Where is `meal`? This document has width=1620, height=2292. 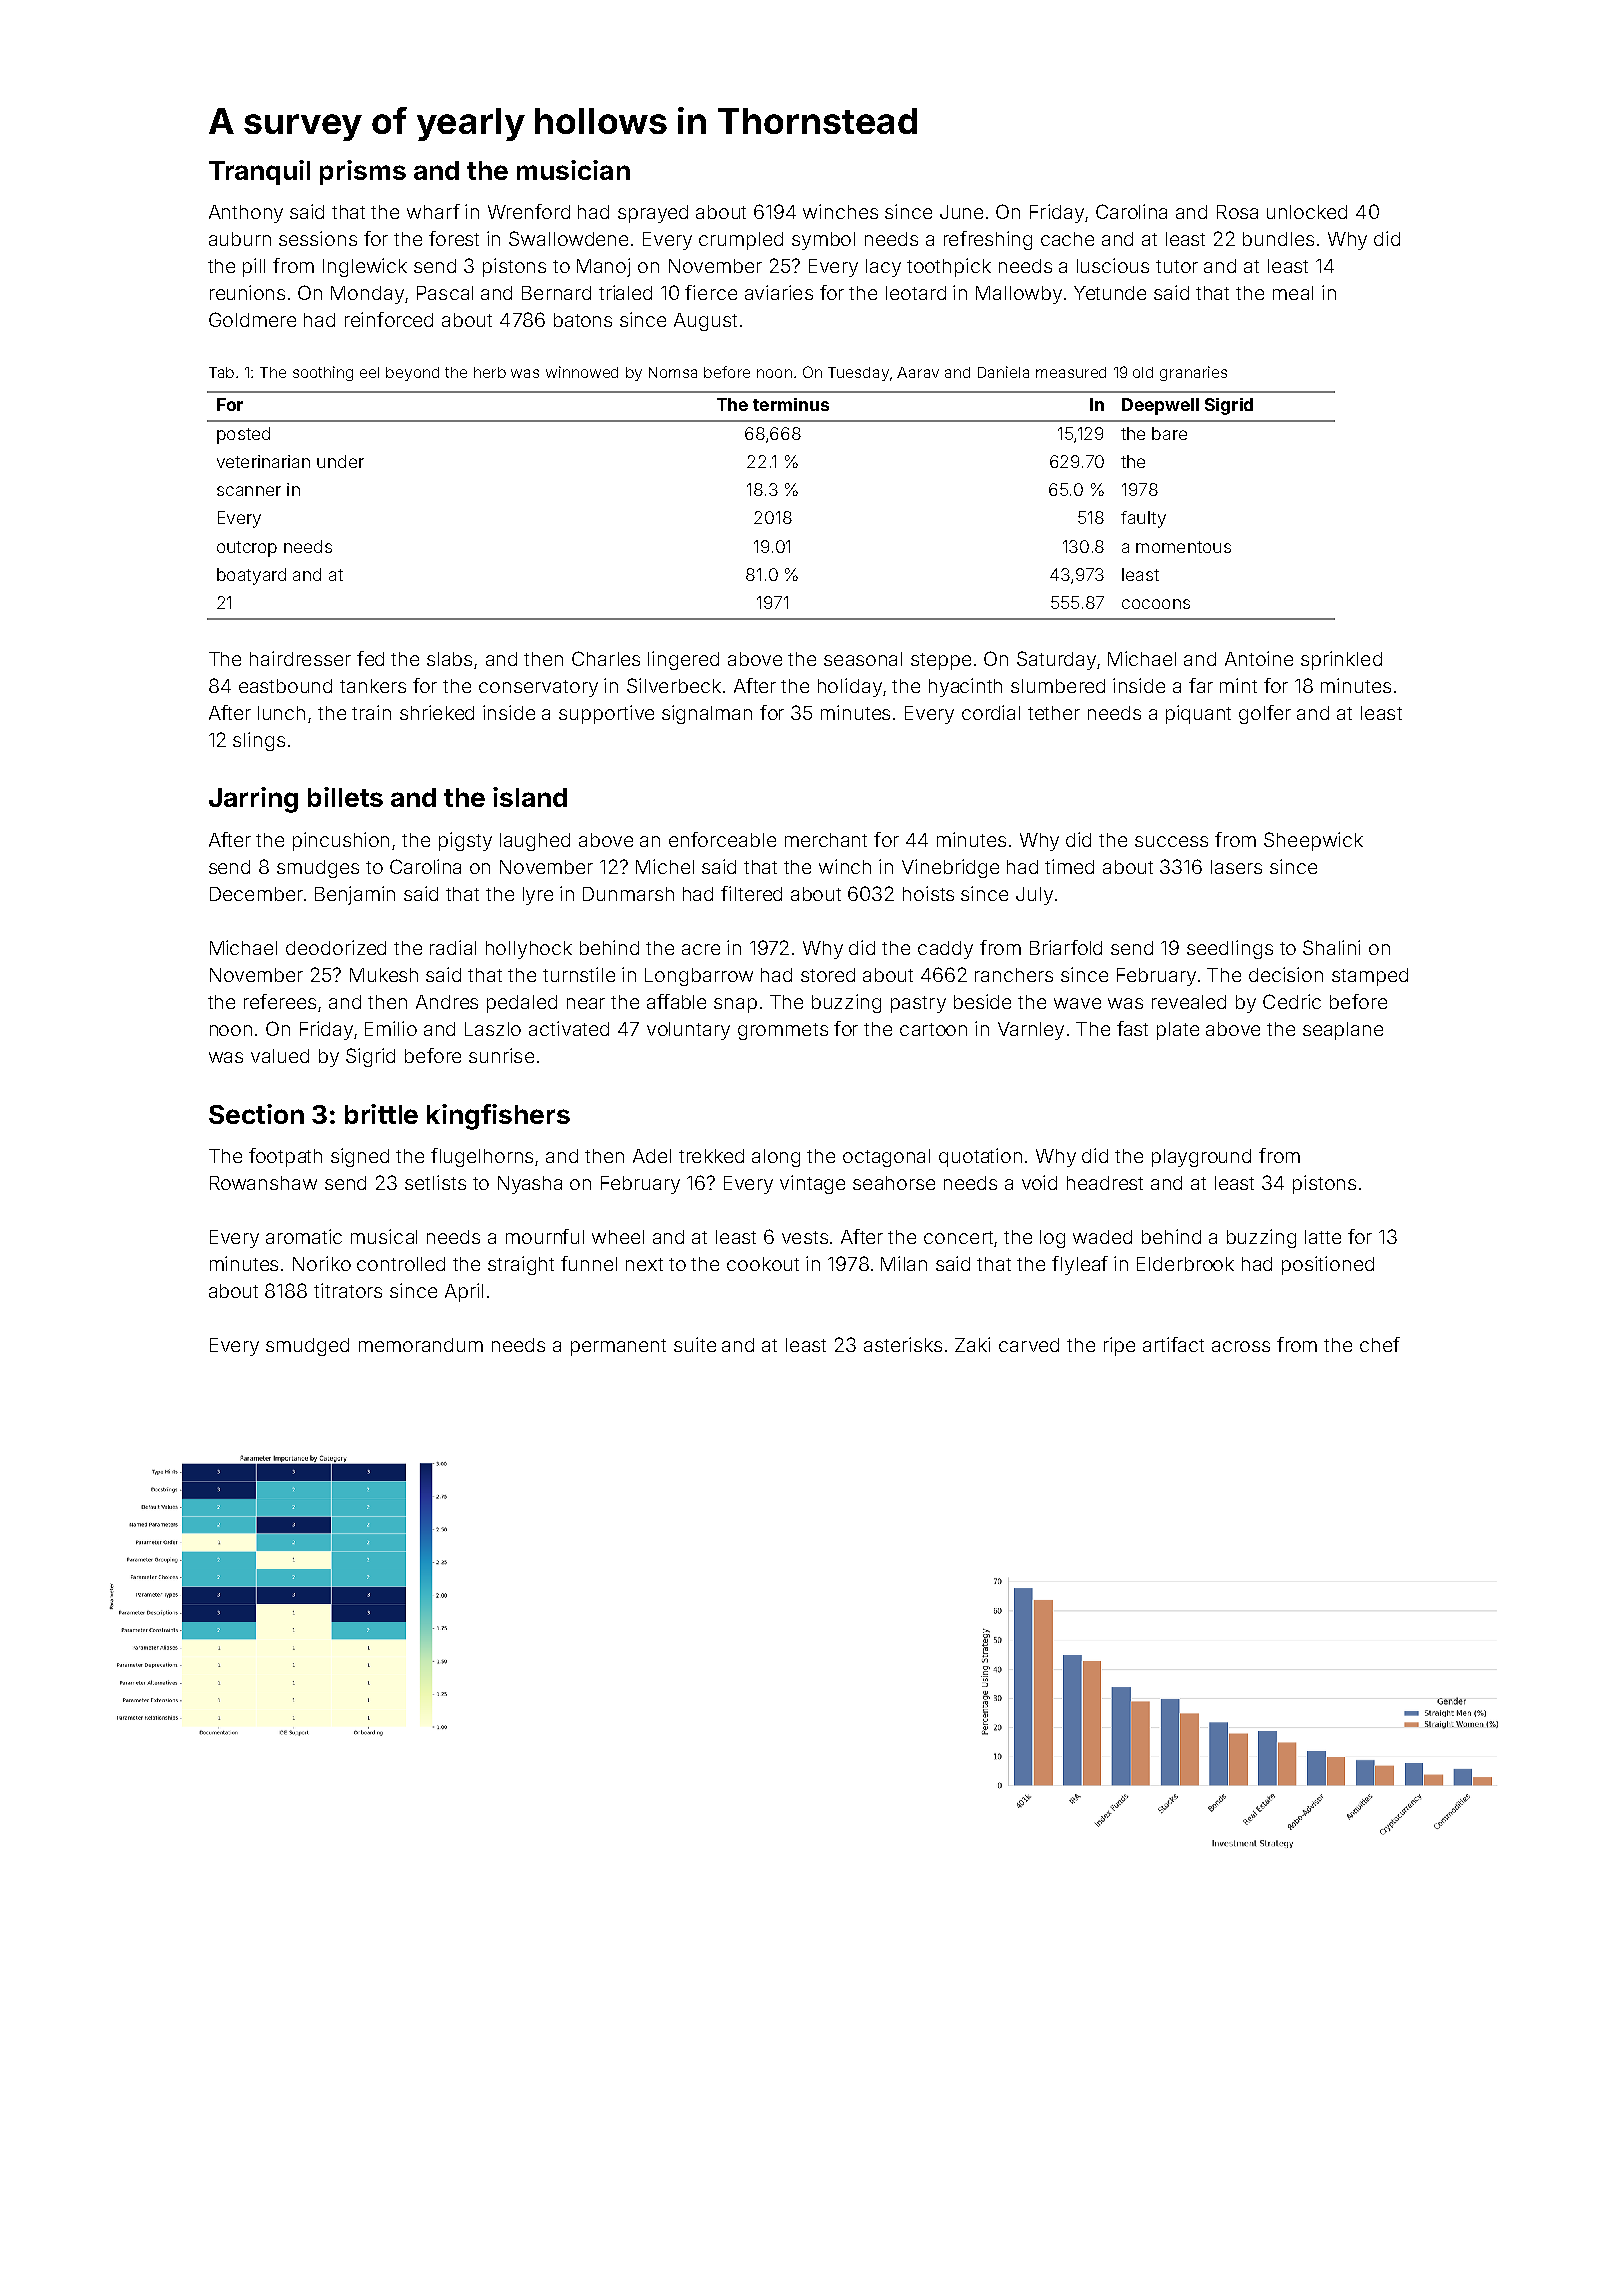
meal is located at coordinates (1293, 293).
